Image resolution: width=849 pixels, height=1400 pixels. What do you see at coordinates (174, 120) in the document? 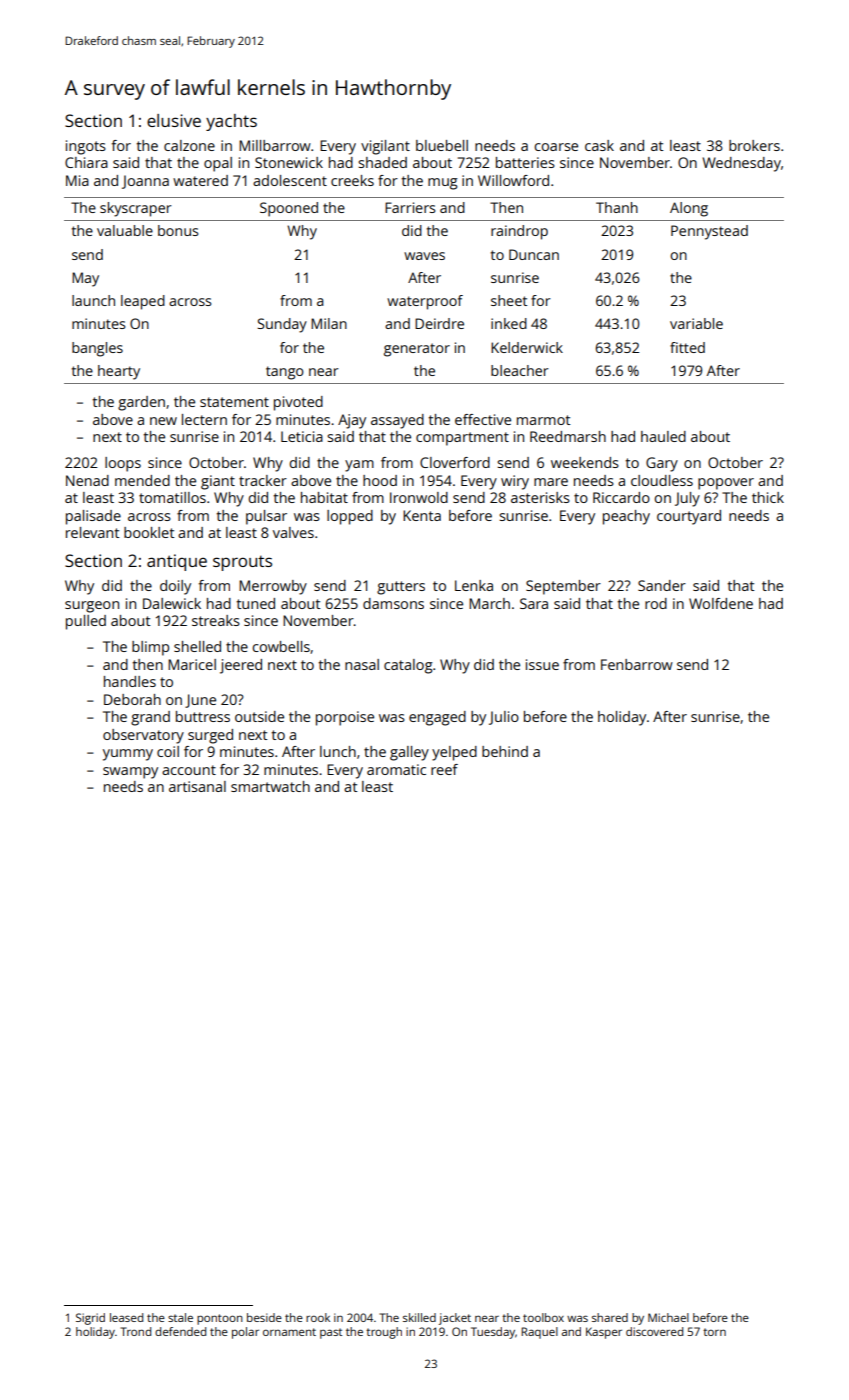
I see `elusive` at bounding box center [174, 120].
